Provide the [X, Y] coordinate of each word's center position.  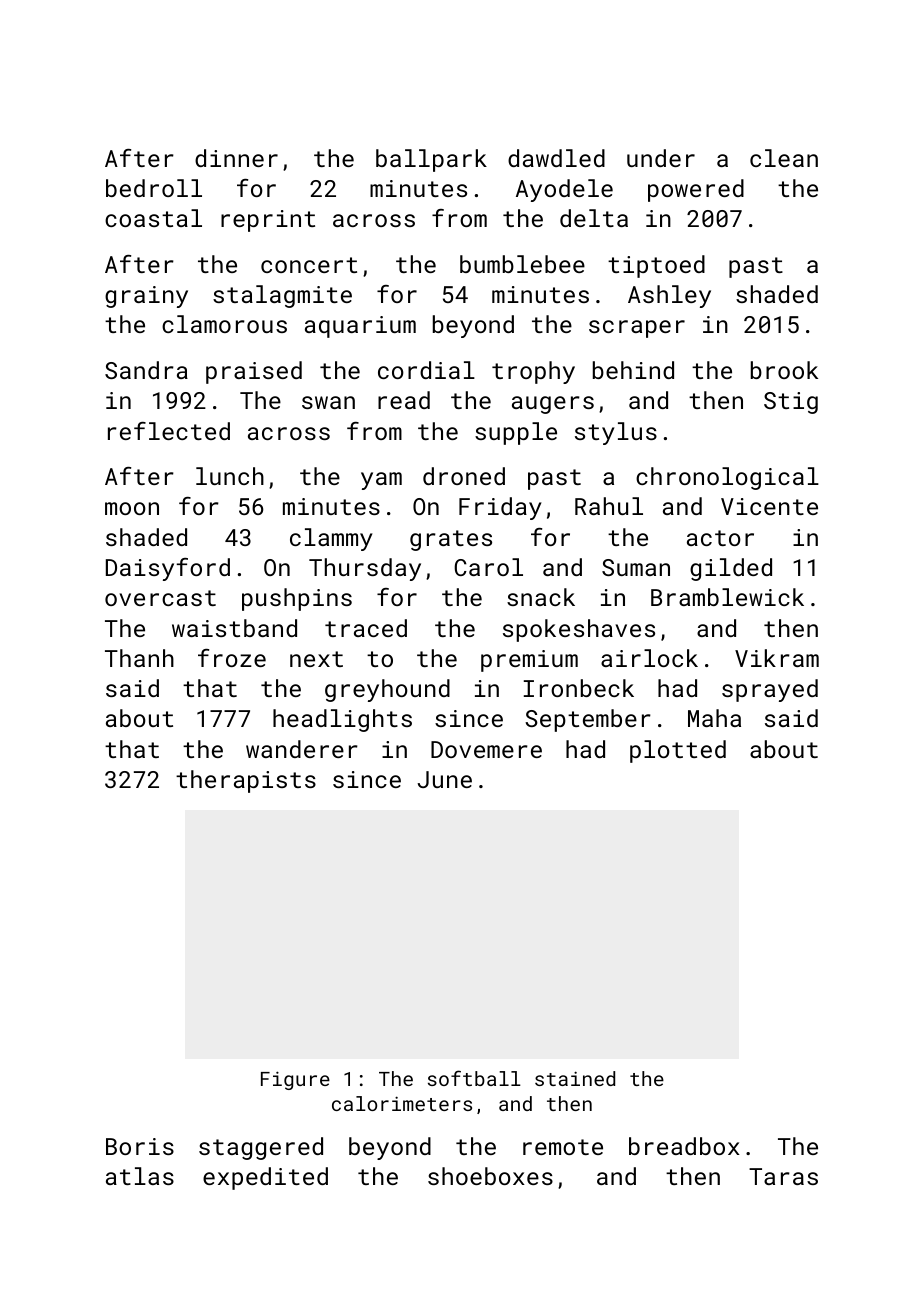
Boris [140, 1146]
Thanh [139, 658]
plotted [678, 751]
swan [328, 402]
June [444, 779]
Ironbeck [579, 688]
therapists [246, 781]
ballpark [431, 160]
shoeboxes [490, 1176]
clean [784, 158]
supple [516, 433]
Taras [783, 1176]
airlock [649, 658]
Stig [791, 403]
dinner [236, 158]
